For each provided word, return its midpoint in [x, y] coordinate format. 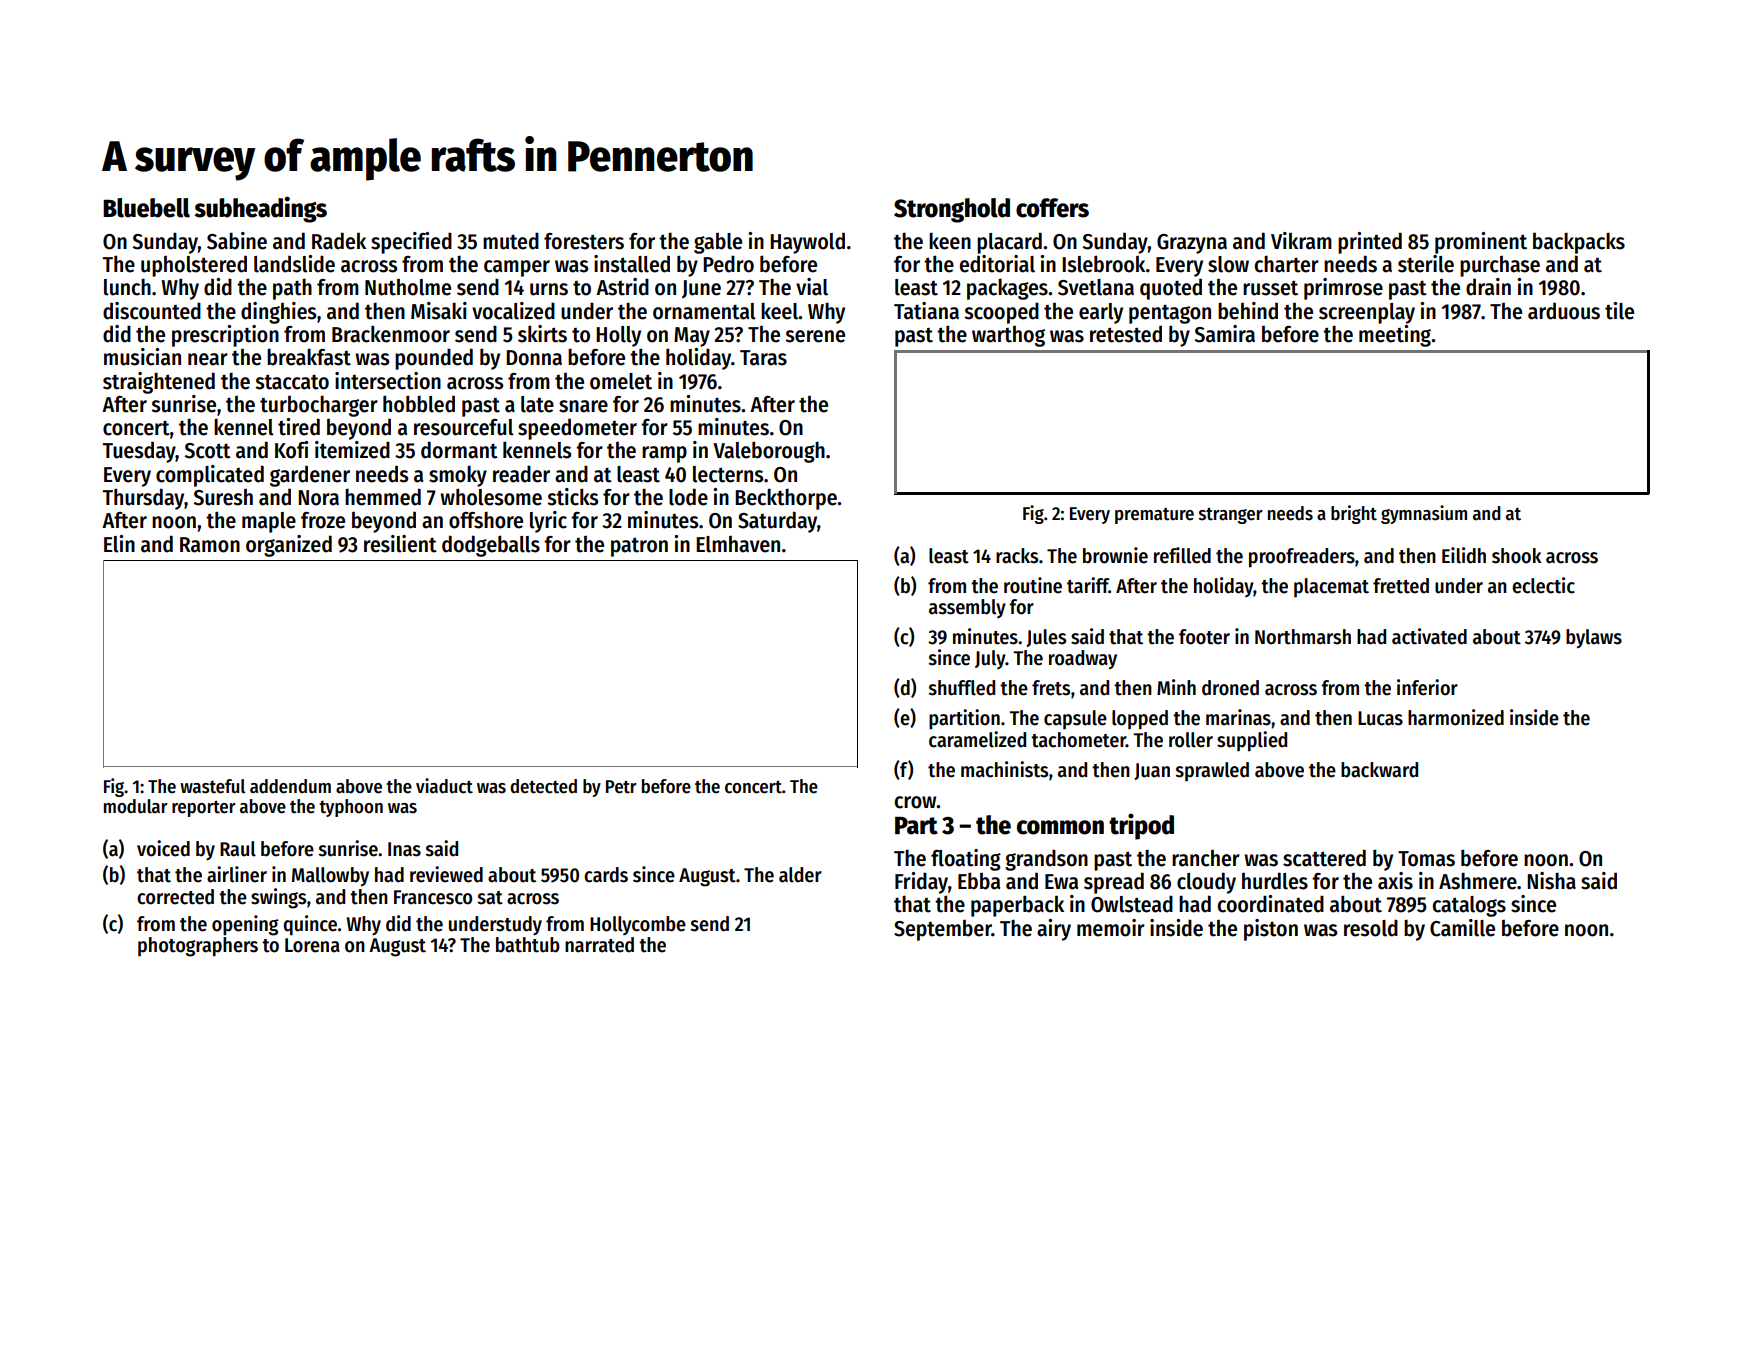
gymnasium [1424, 514]
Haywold [807, 243]
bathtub [528, 945]
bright [1354, 514]
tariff [1088, 585]
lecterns [728, 474]
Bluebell [146, 208]
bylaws [1594, 639]
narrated [599, 945]
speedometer [577, 429]
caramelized [977, 739]
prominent [1481, 243]
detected [543, 786]
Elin [119, 544]
